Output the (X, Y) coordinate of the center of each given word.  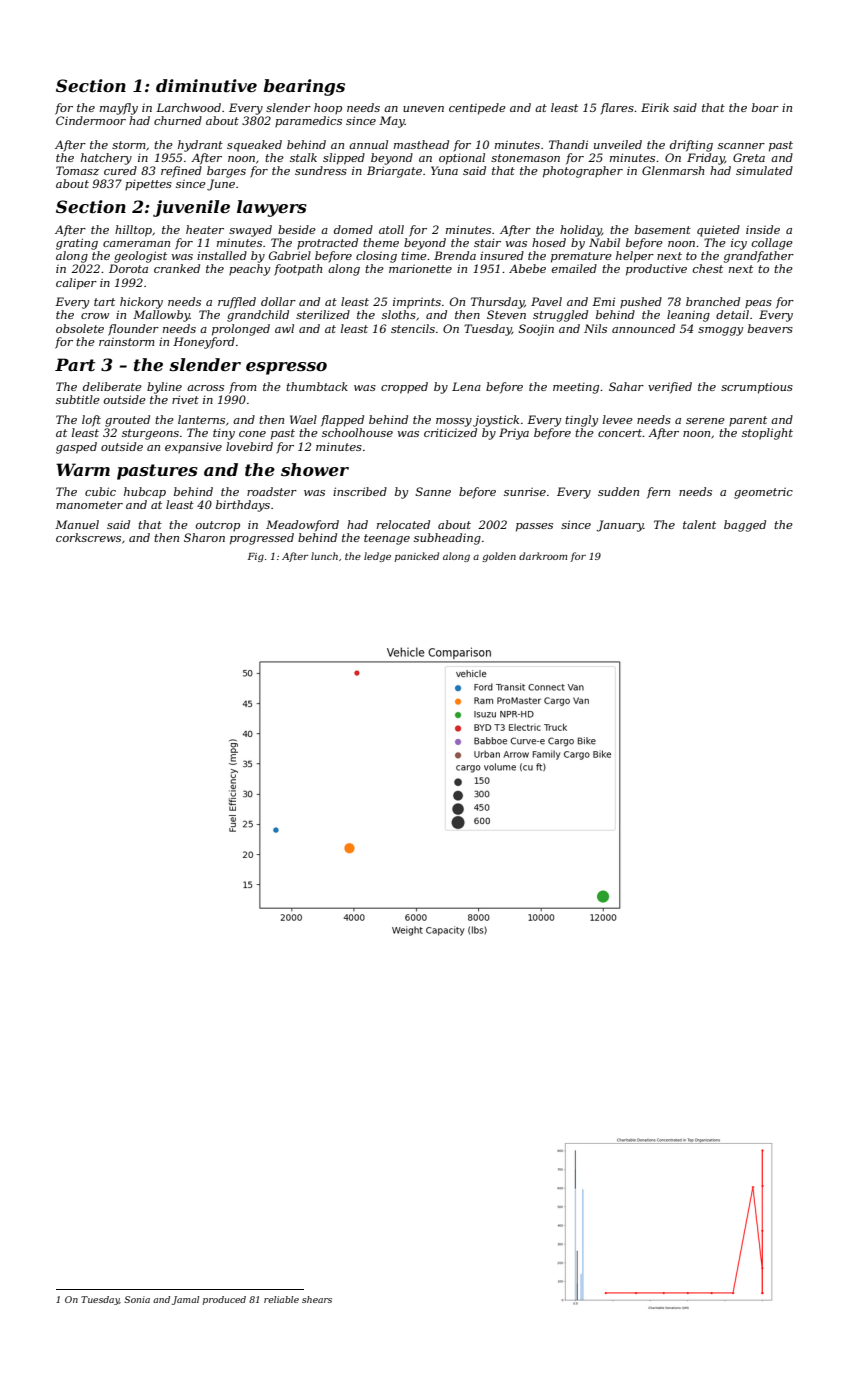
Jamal (185, 1300)
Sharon (204, 537)
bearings (304, 87)
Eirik (655, 107)
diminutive (206, 85)
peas (758, 304)
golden (499, 557)
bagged (745, 526)
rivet (185, 399)
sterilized (323, 314)
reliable (281, 1299)
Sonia (137, 1299)
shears (317, 1299)
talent (699, 524)
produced (224, 1300)
